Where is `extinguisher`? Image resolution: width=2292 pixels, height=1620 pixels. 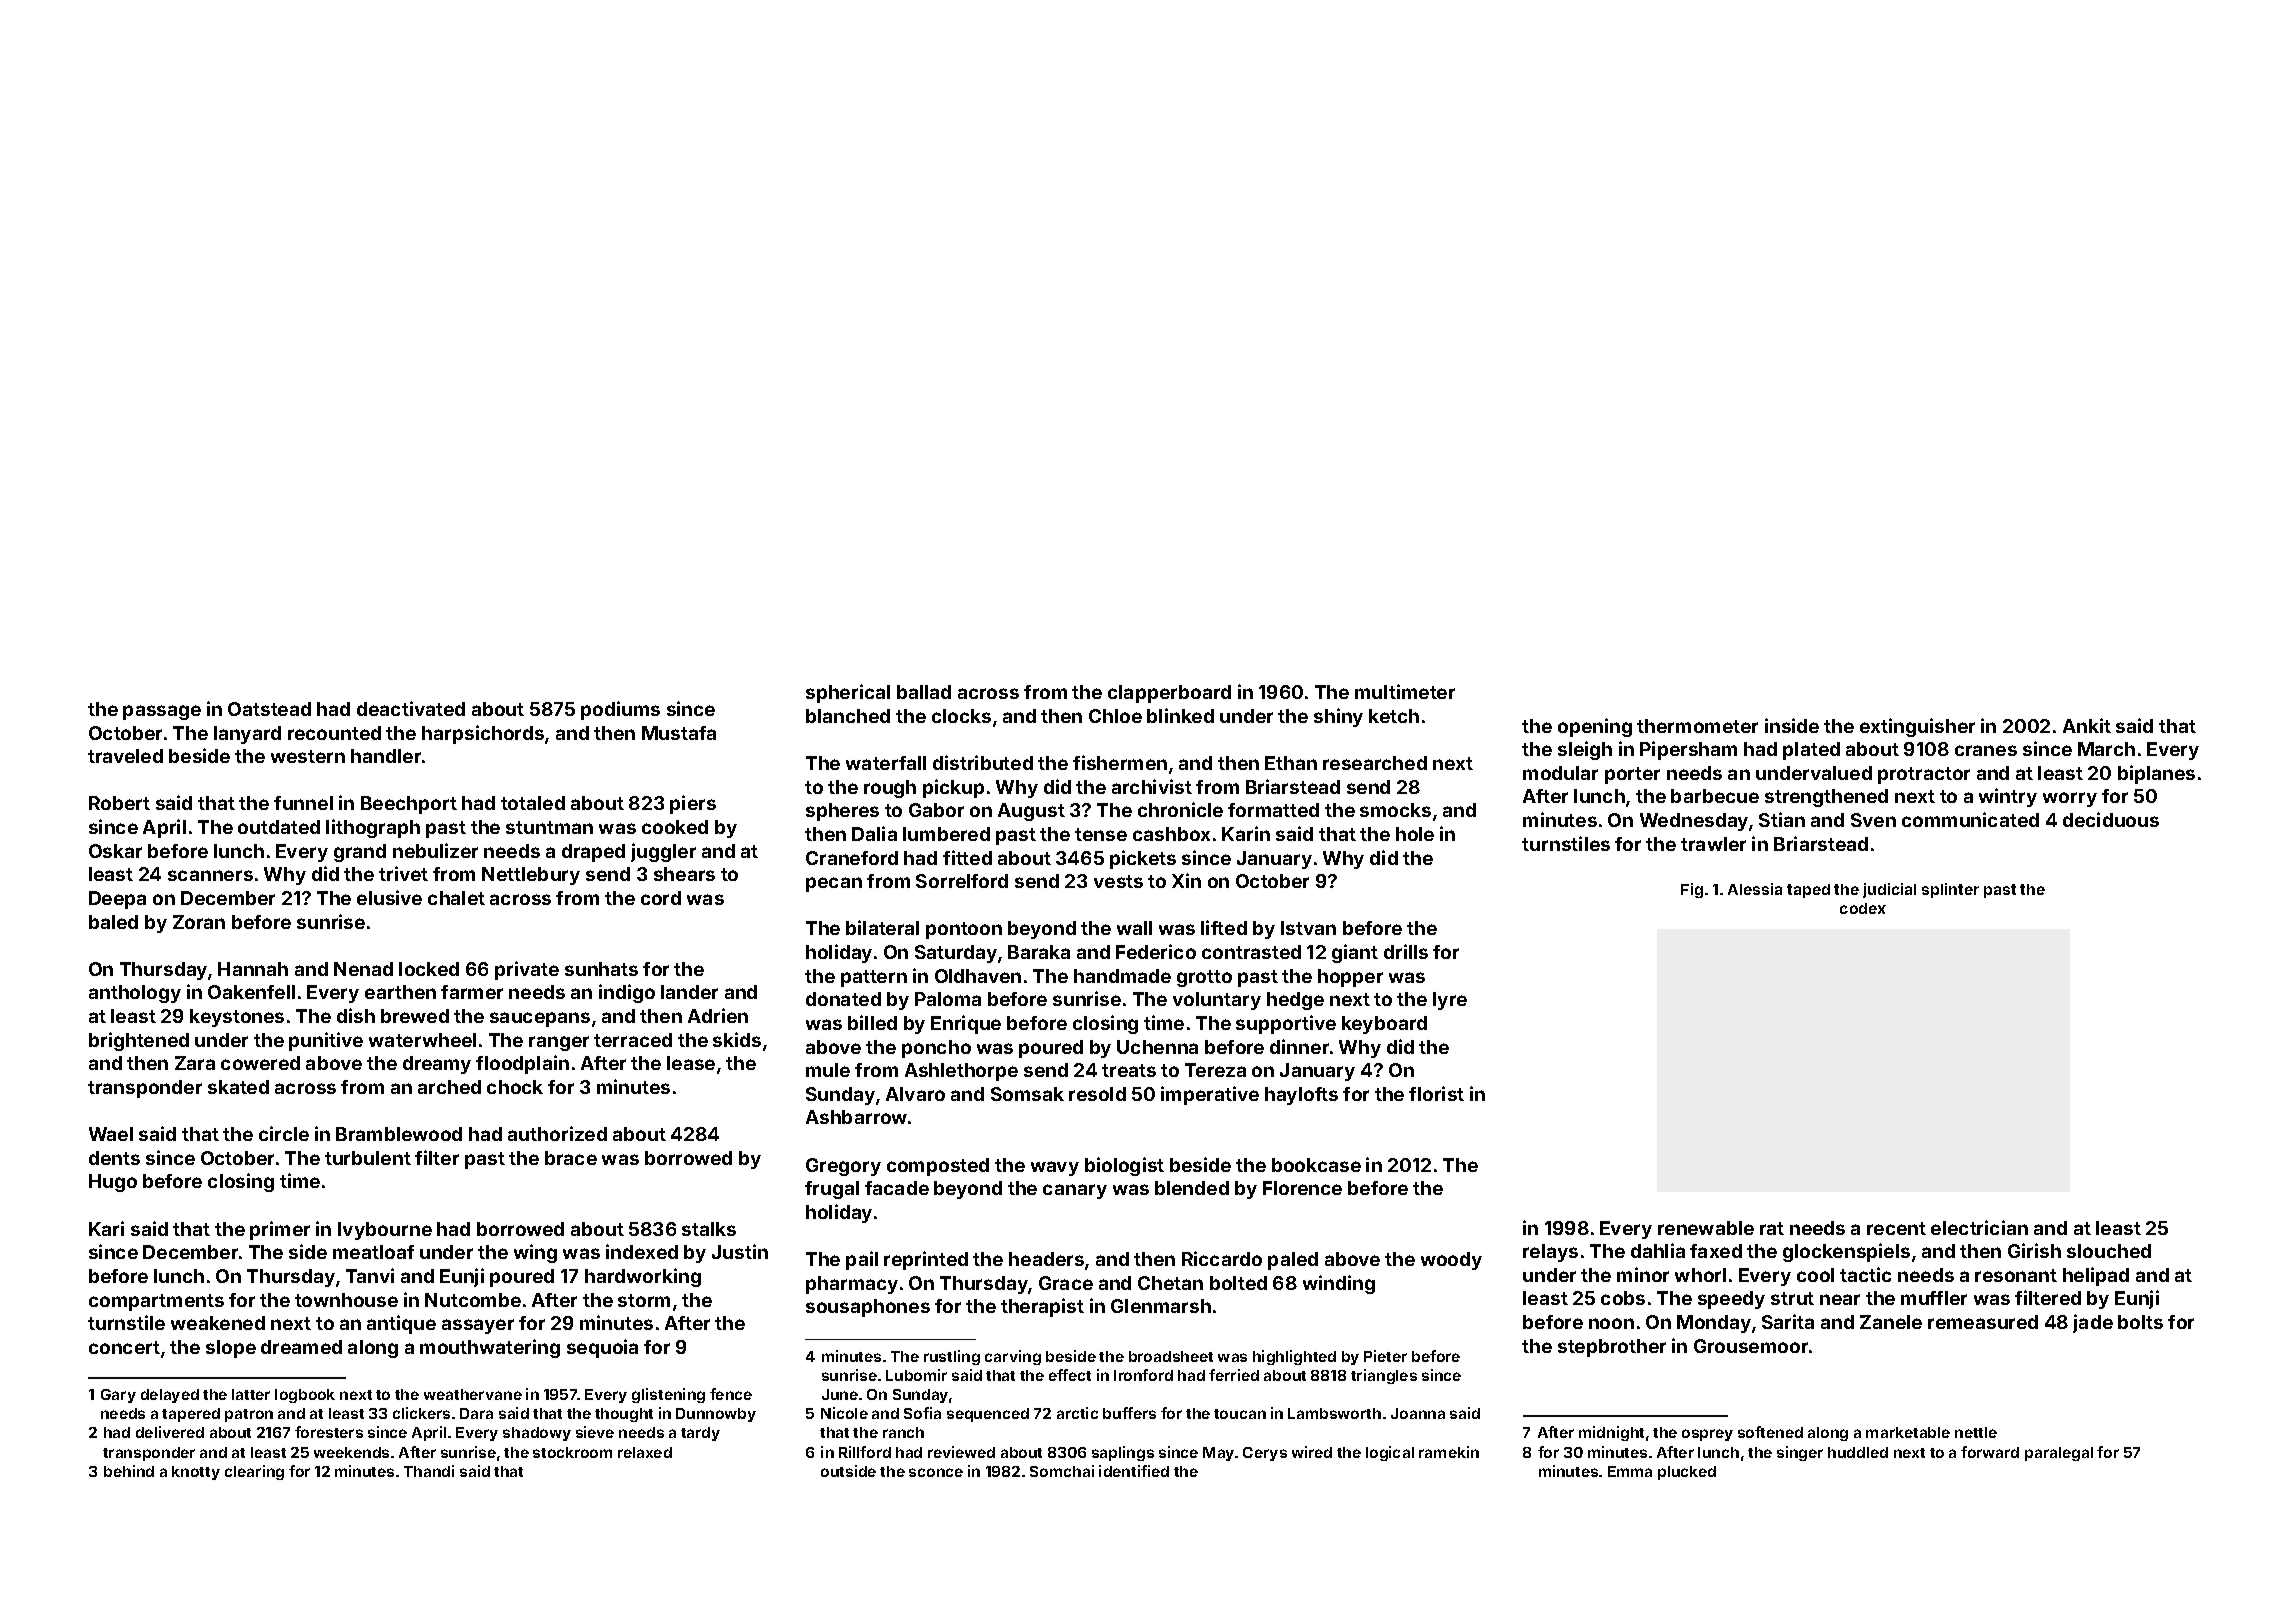 extinguisher is located at coordinates (1917, 727).
